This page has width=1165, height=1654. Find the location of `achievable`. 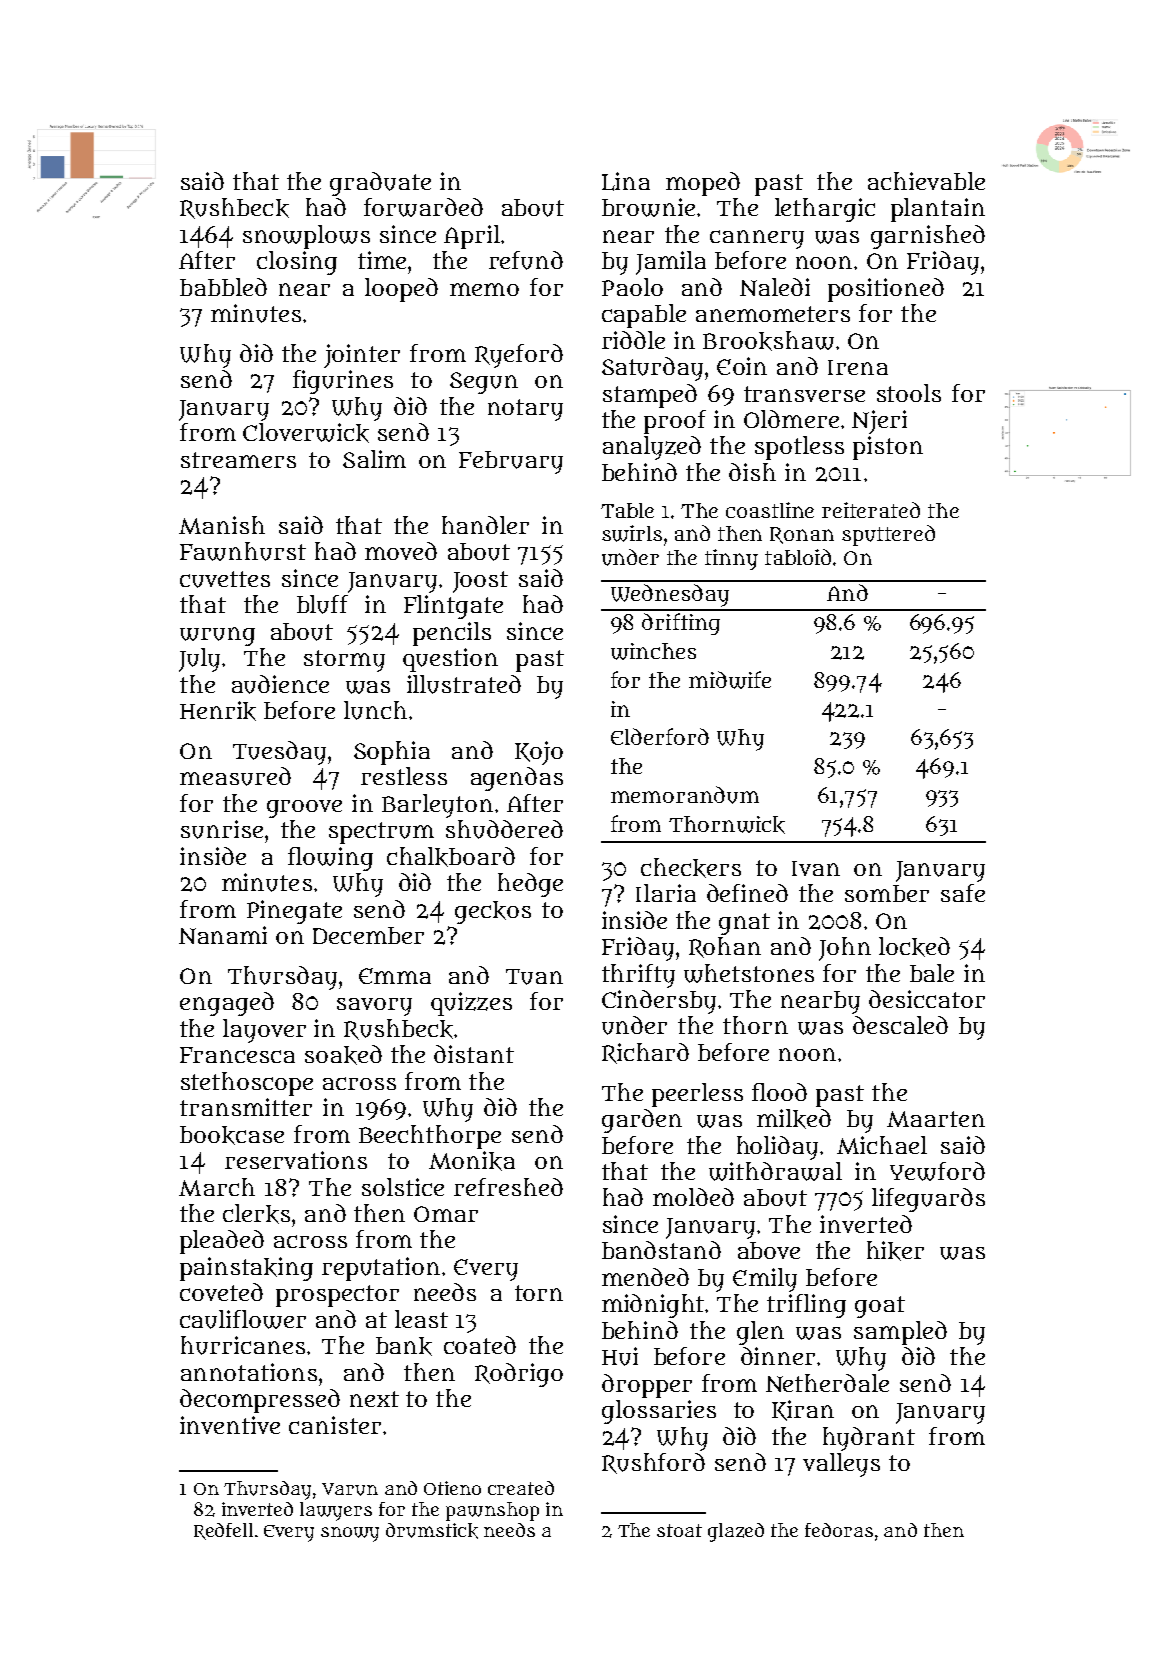

achievable is located at coordinates (926, 181).
